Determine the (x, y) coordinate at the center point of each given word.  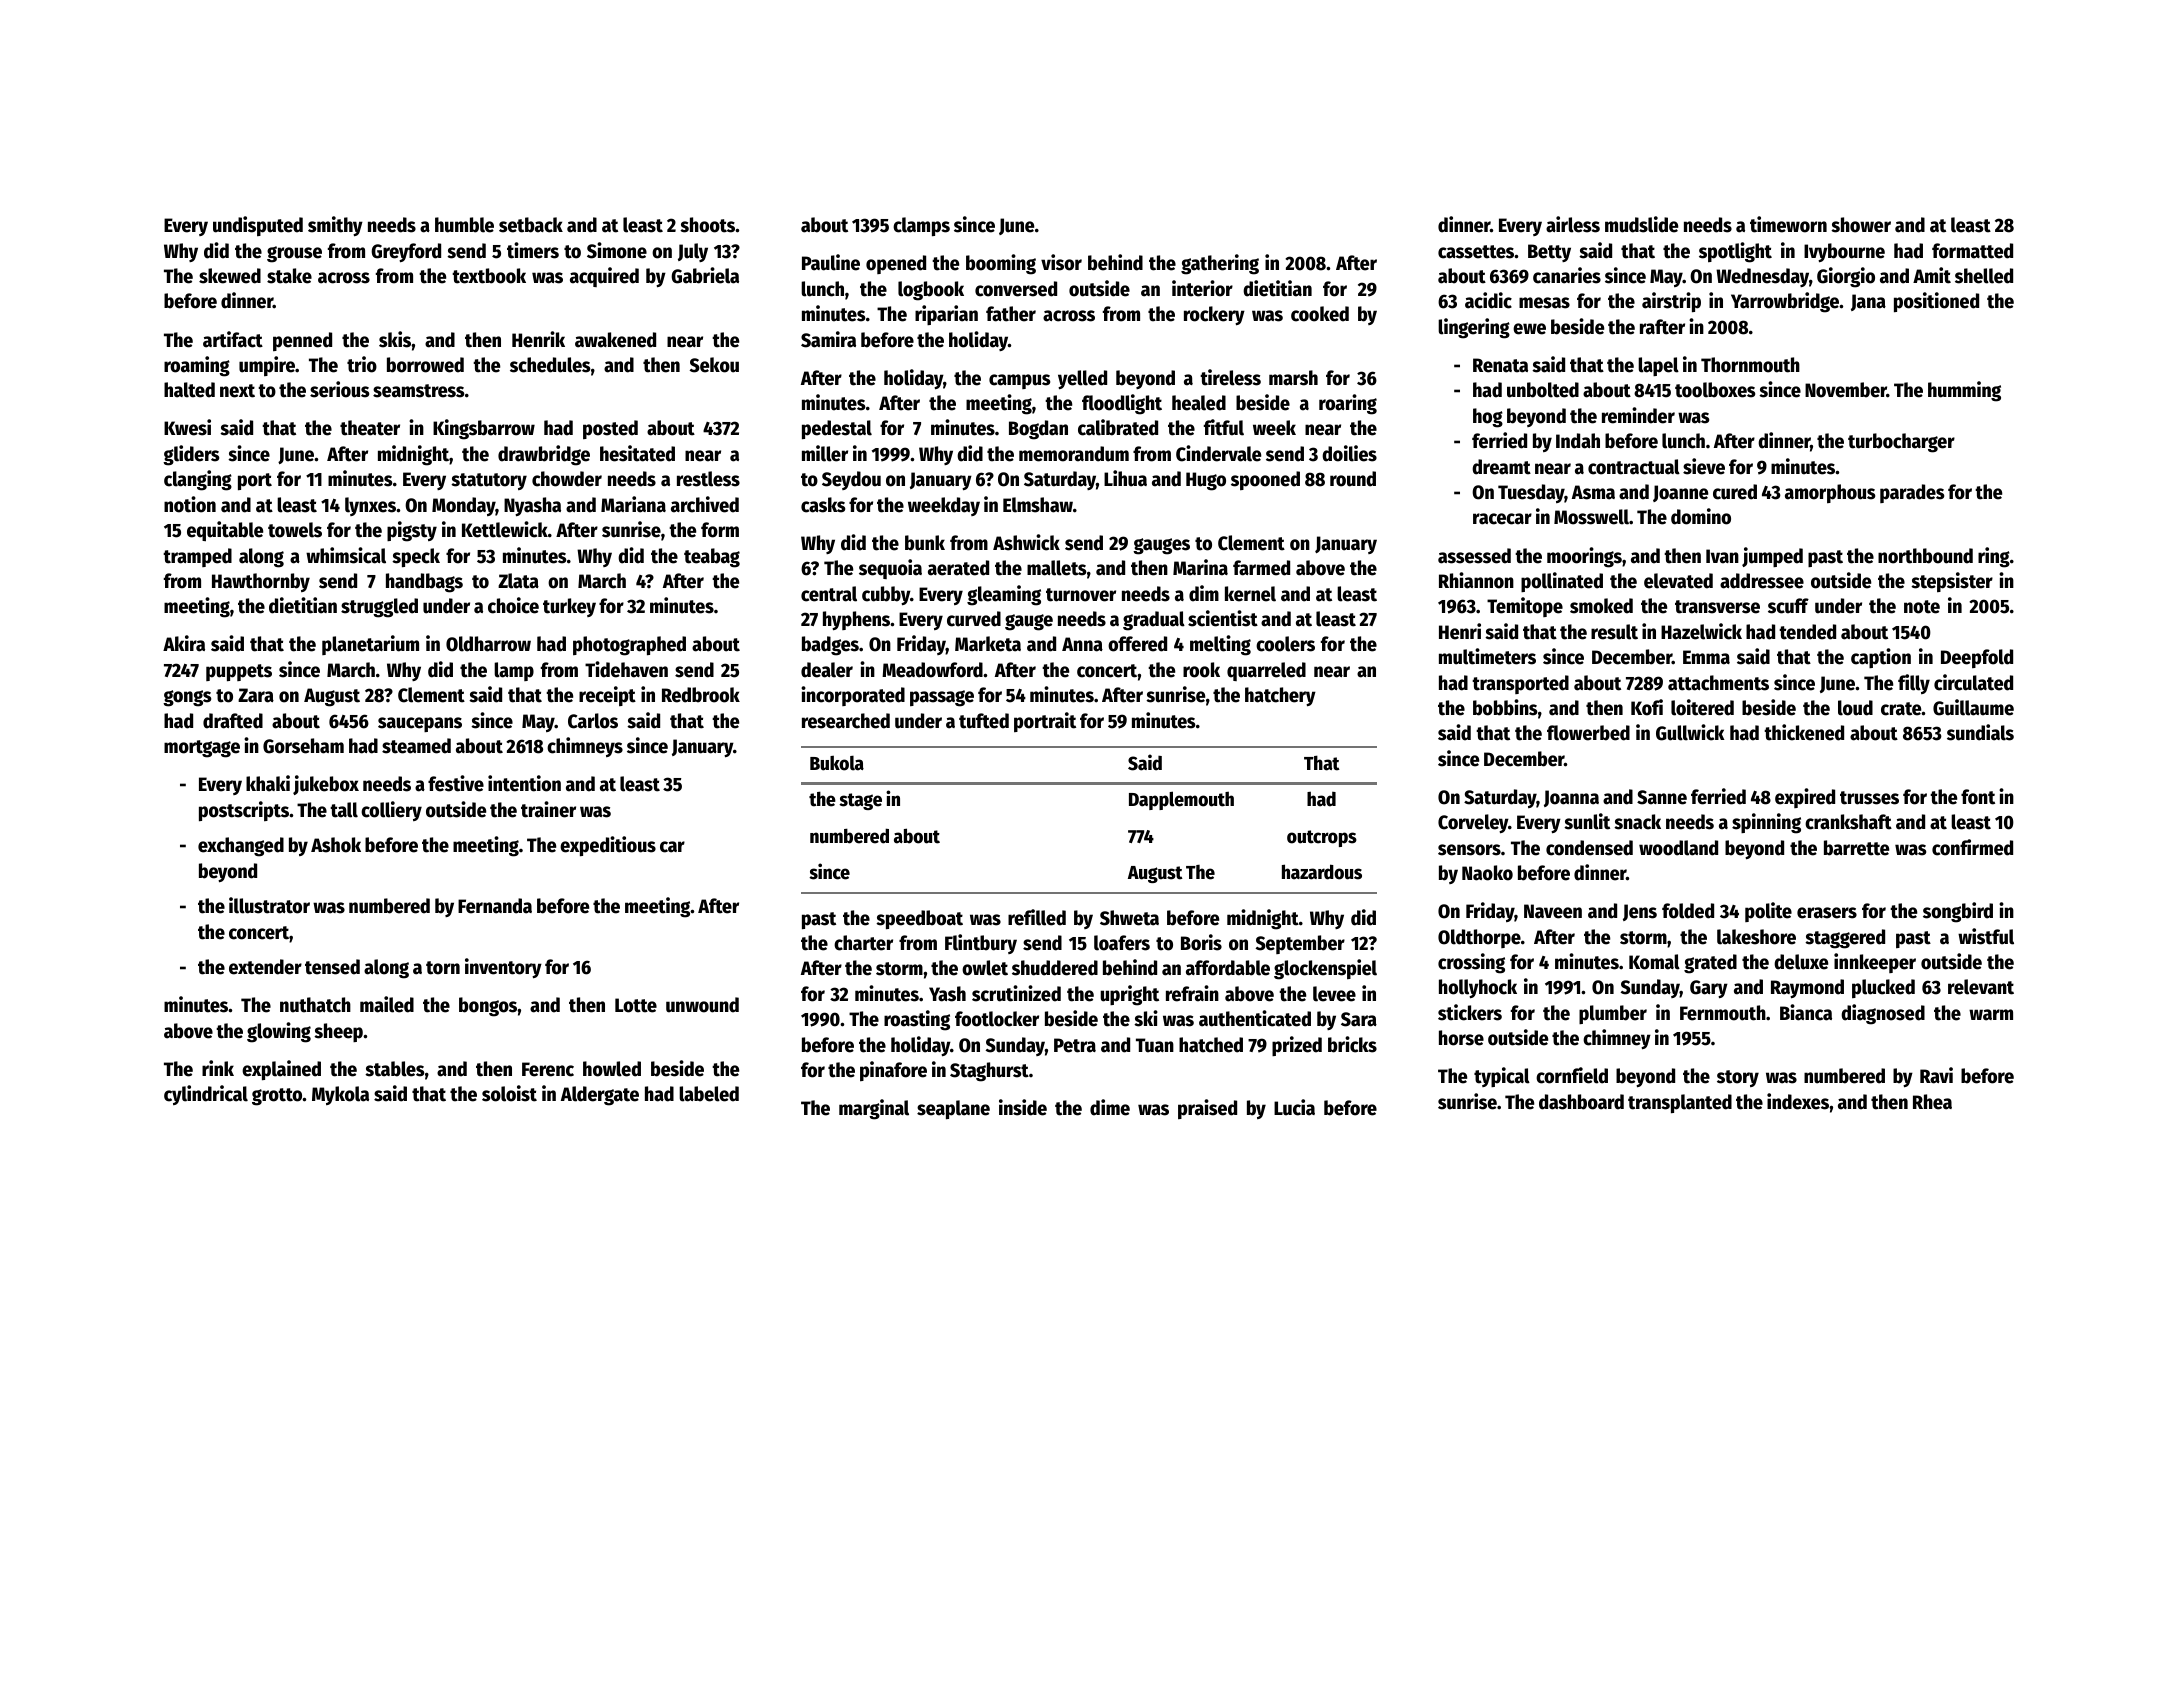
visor (1061, 262)
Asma (1593, 492)
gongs (187, 698)
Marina (1200, 567)
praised (1207, 1109)
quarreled (1266, 671)
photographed (629, 646)
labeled (709, 1094)
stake (289, 276)
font (1978, 797)
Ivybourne (1844, 253)
